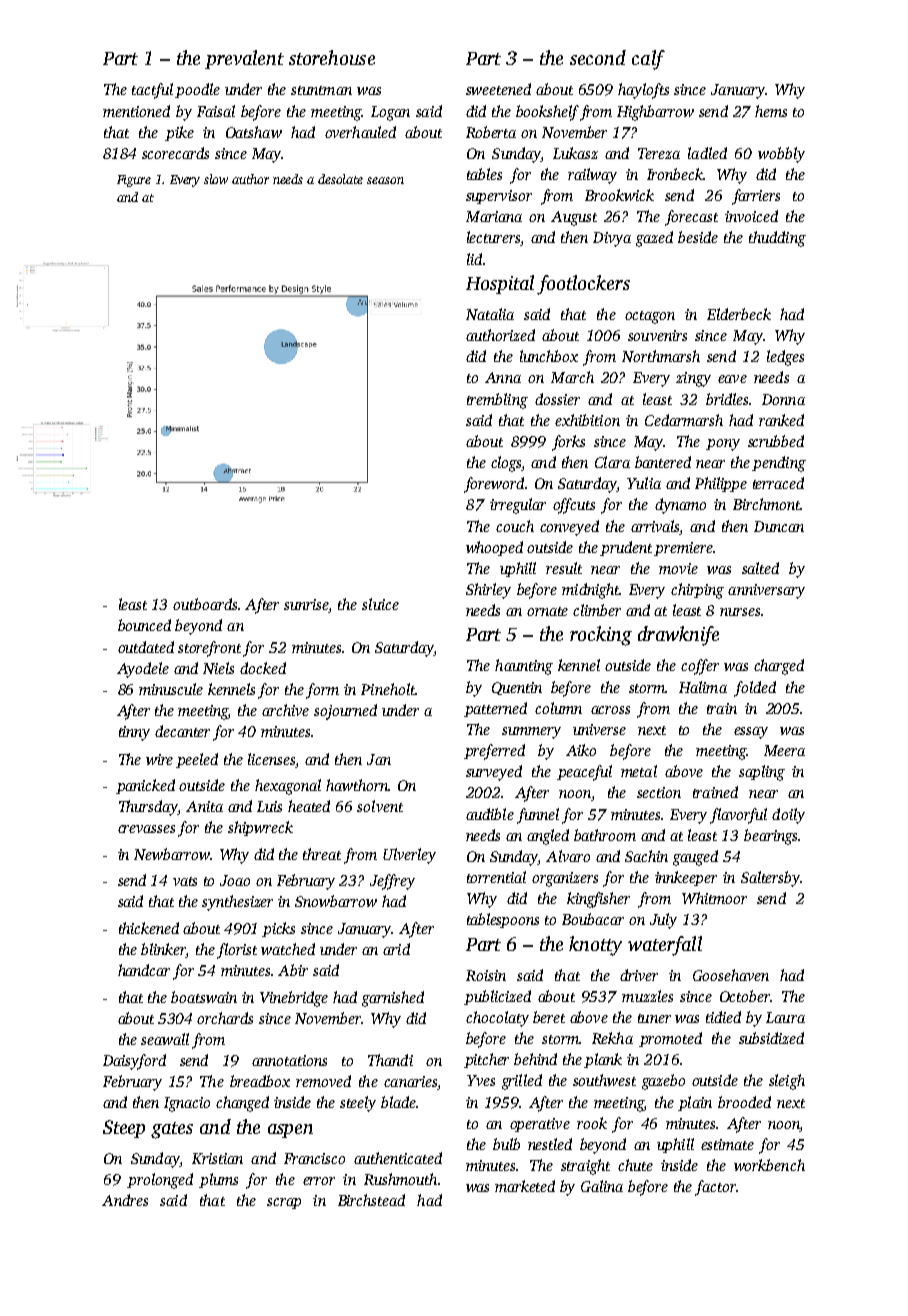 This page has width=908, height=1316. Describe the element at coordinates (488, 591) in the page. I see `Shirley` at that location.
